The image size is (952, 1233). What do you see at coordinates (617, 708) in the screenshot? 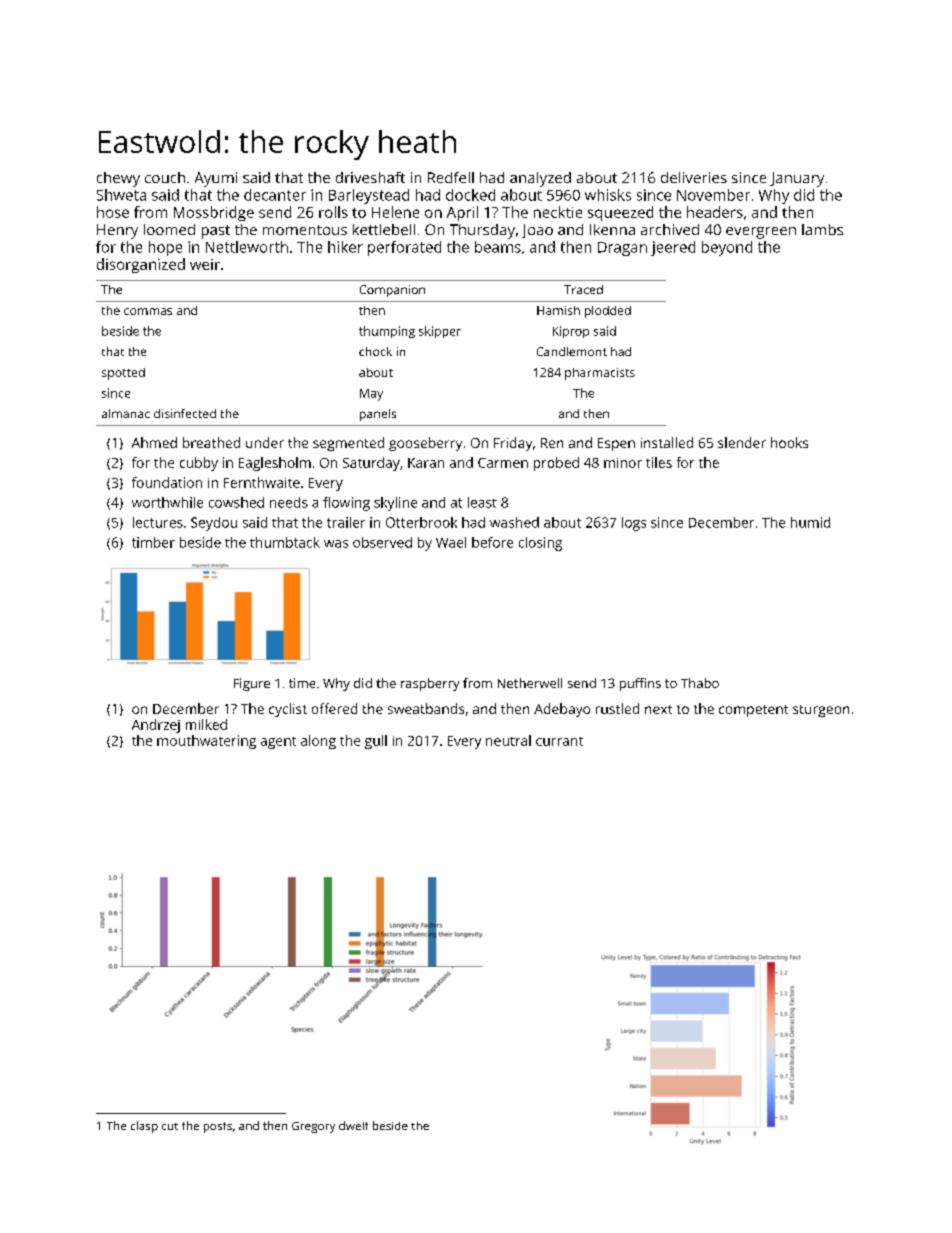
I see `rustled` at bounding box center [617, 708].
